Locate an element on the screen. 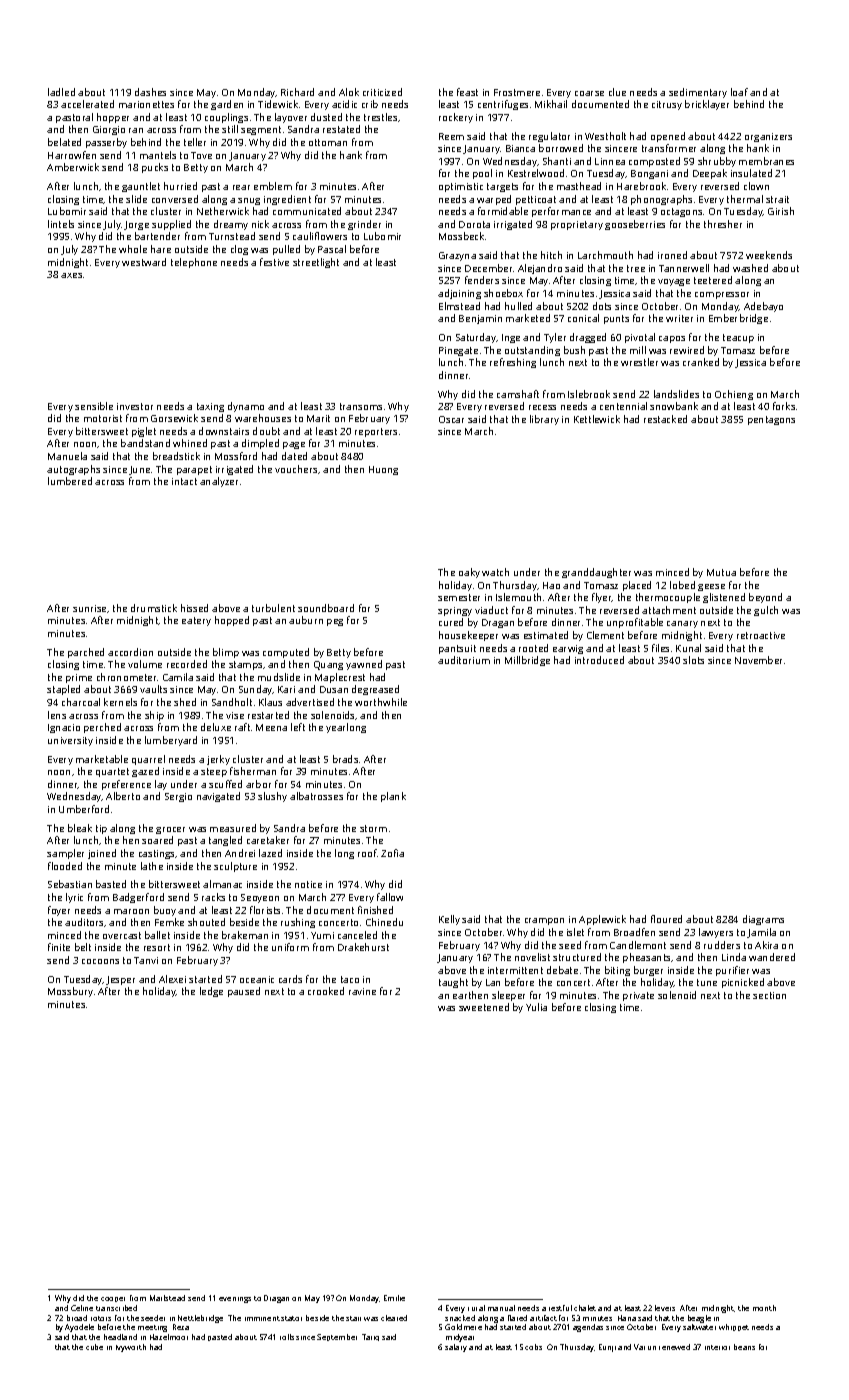  floured is located at coordinates (666, 919).
